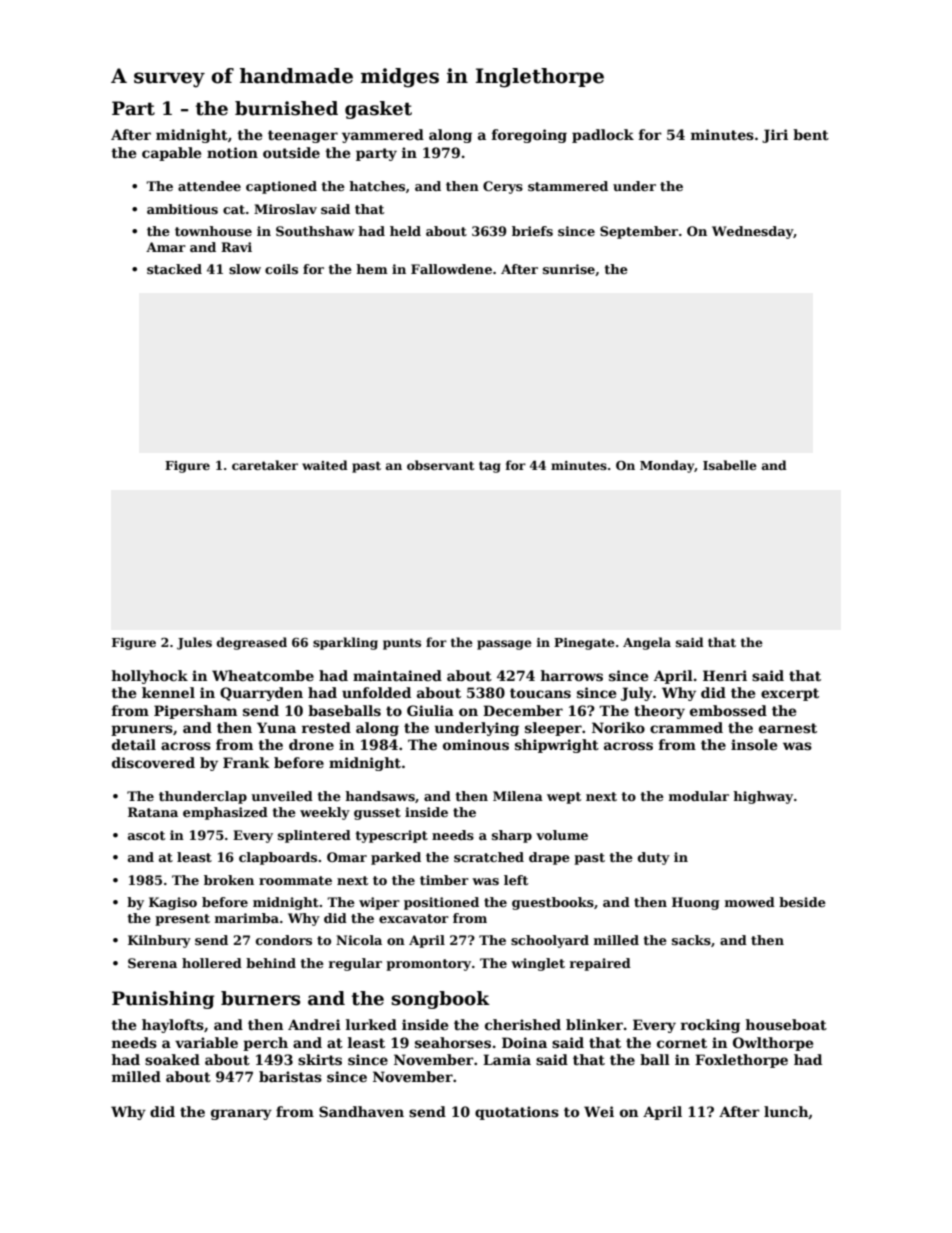 The height and width of the screenshot is (1233, 952). Describe the element at coordinates (569, 269) in the screenshot. I see `sunrise` at that location.
